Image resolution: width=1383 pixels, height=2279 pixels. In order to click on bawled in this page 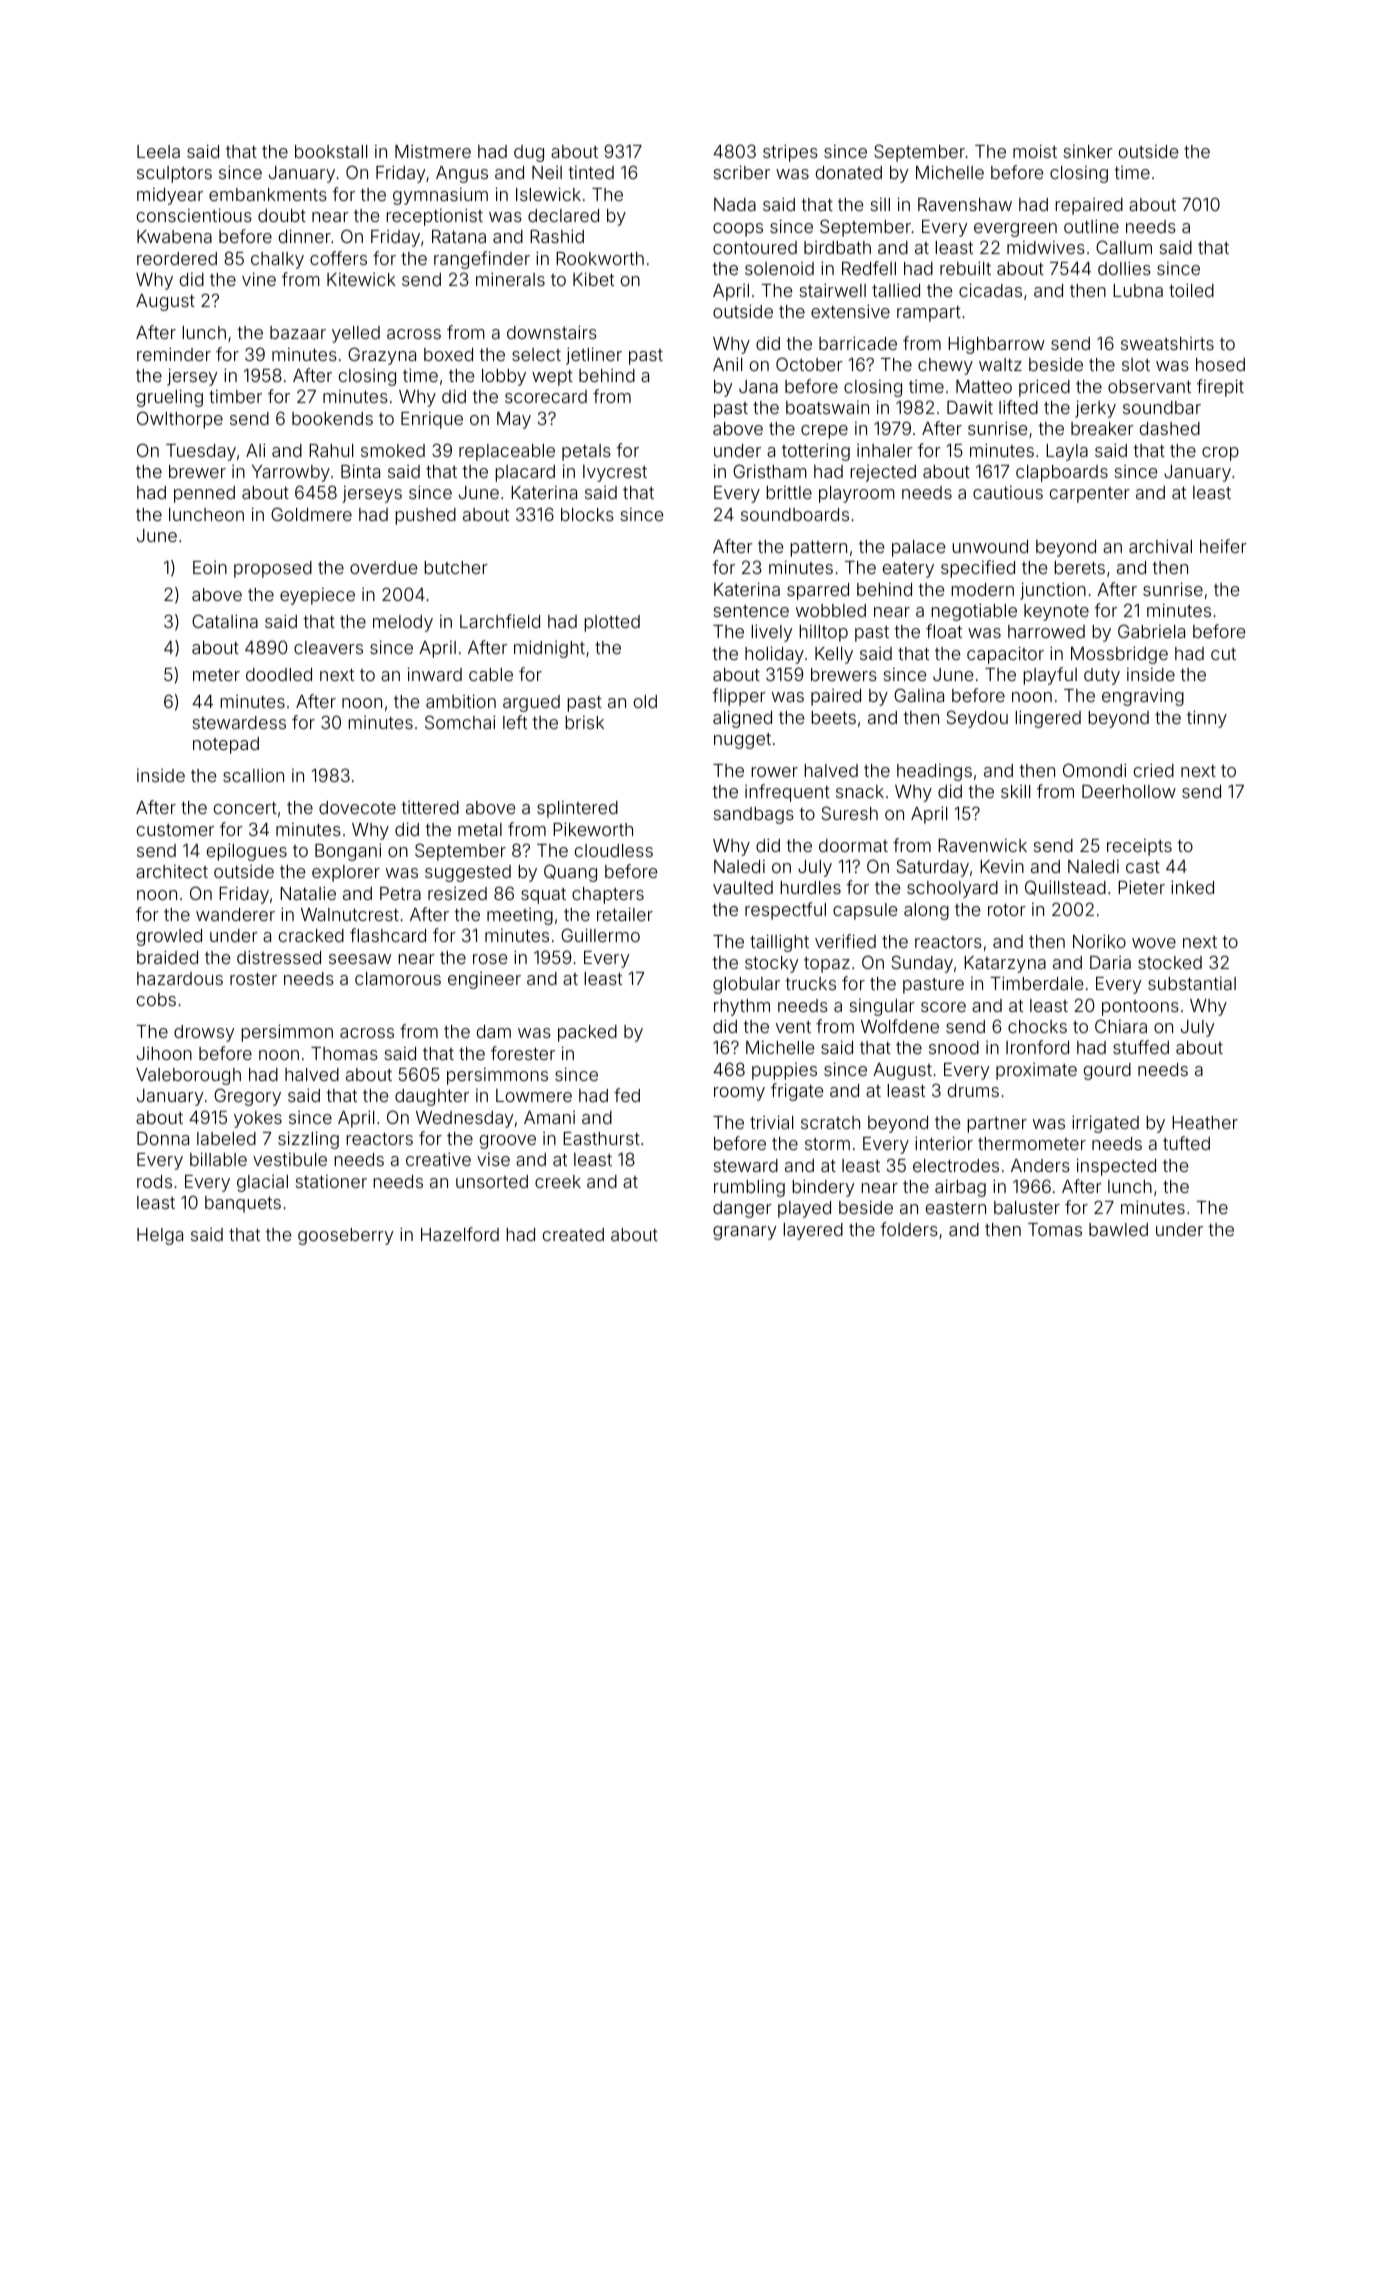, I will do `click(1118, 1229)`.
